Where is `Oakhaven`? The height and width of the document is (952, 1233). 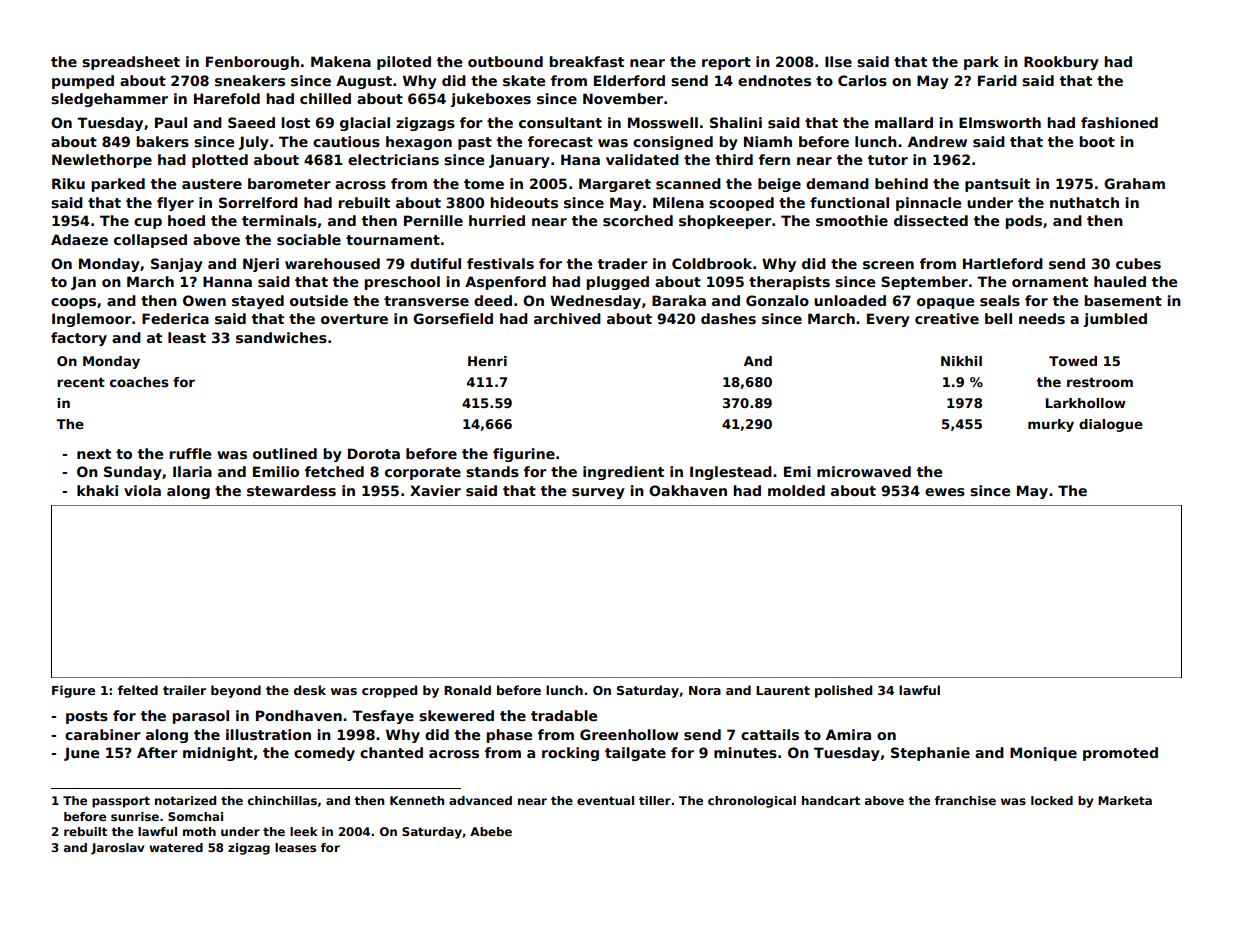
Oakhaven is located at coordinates (688, 490).
